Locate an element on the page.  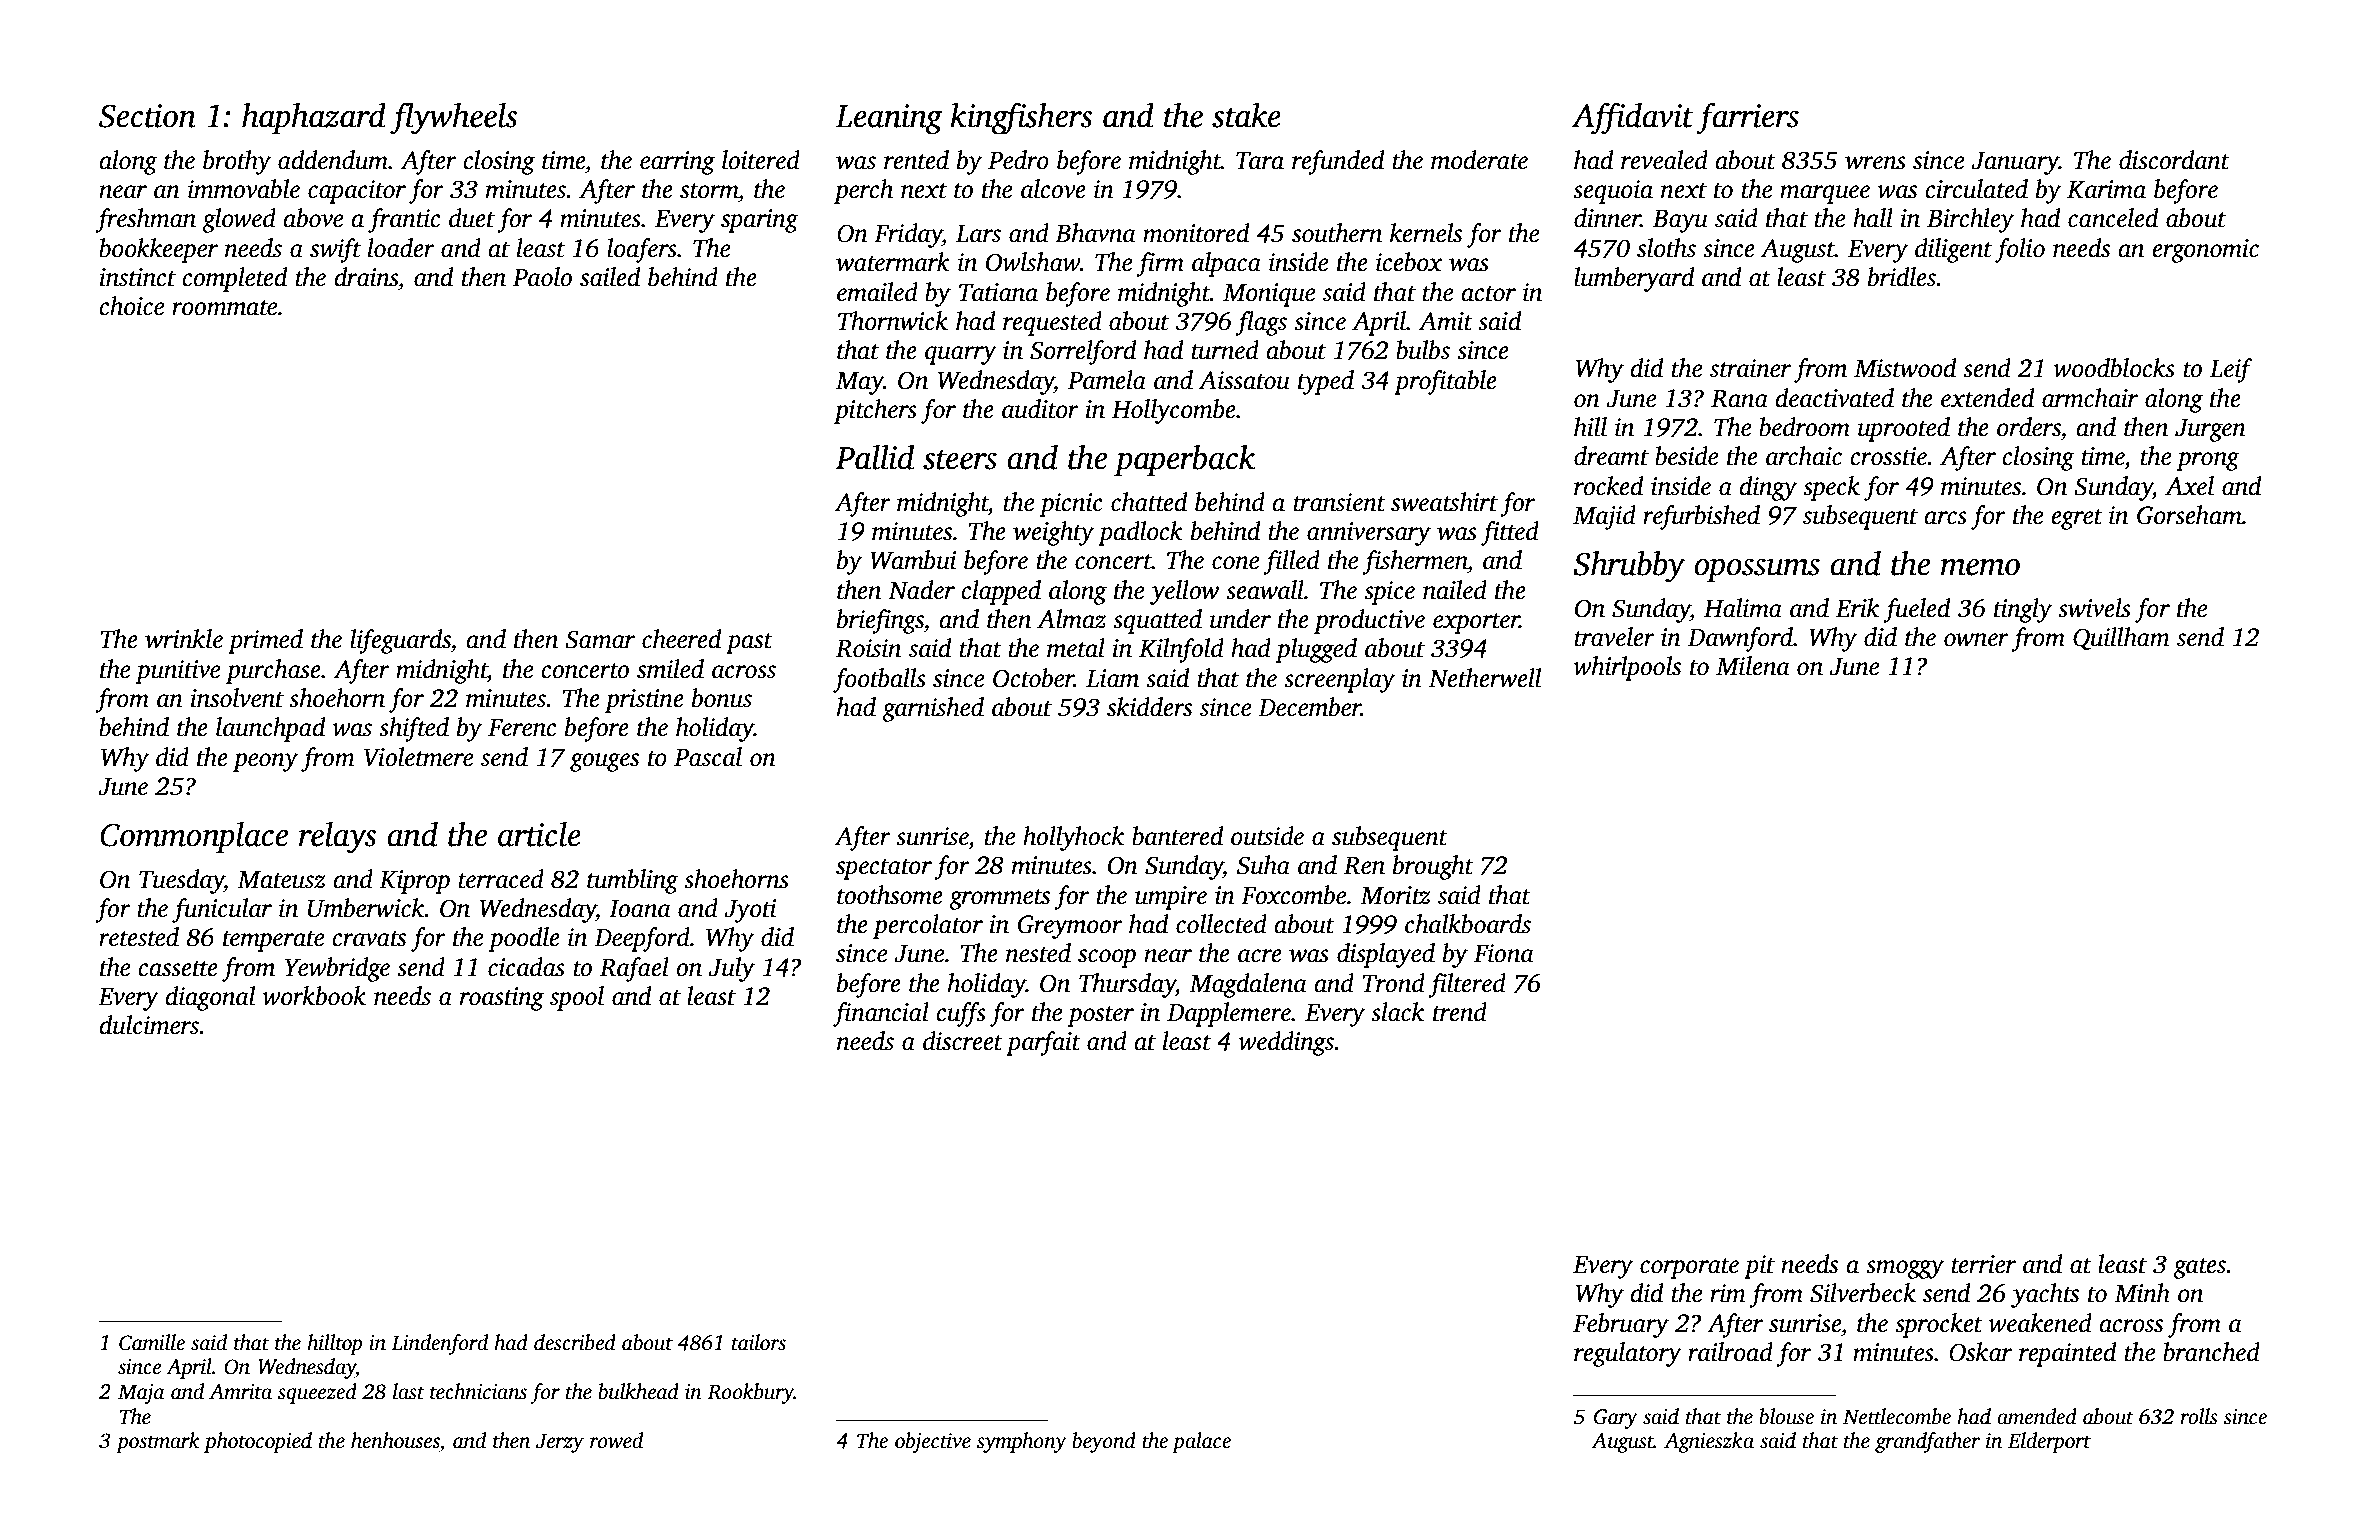
swivels is located at coordinates (2094, 608).
